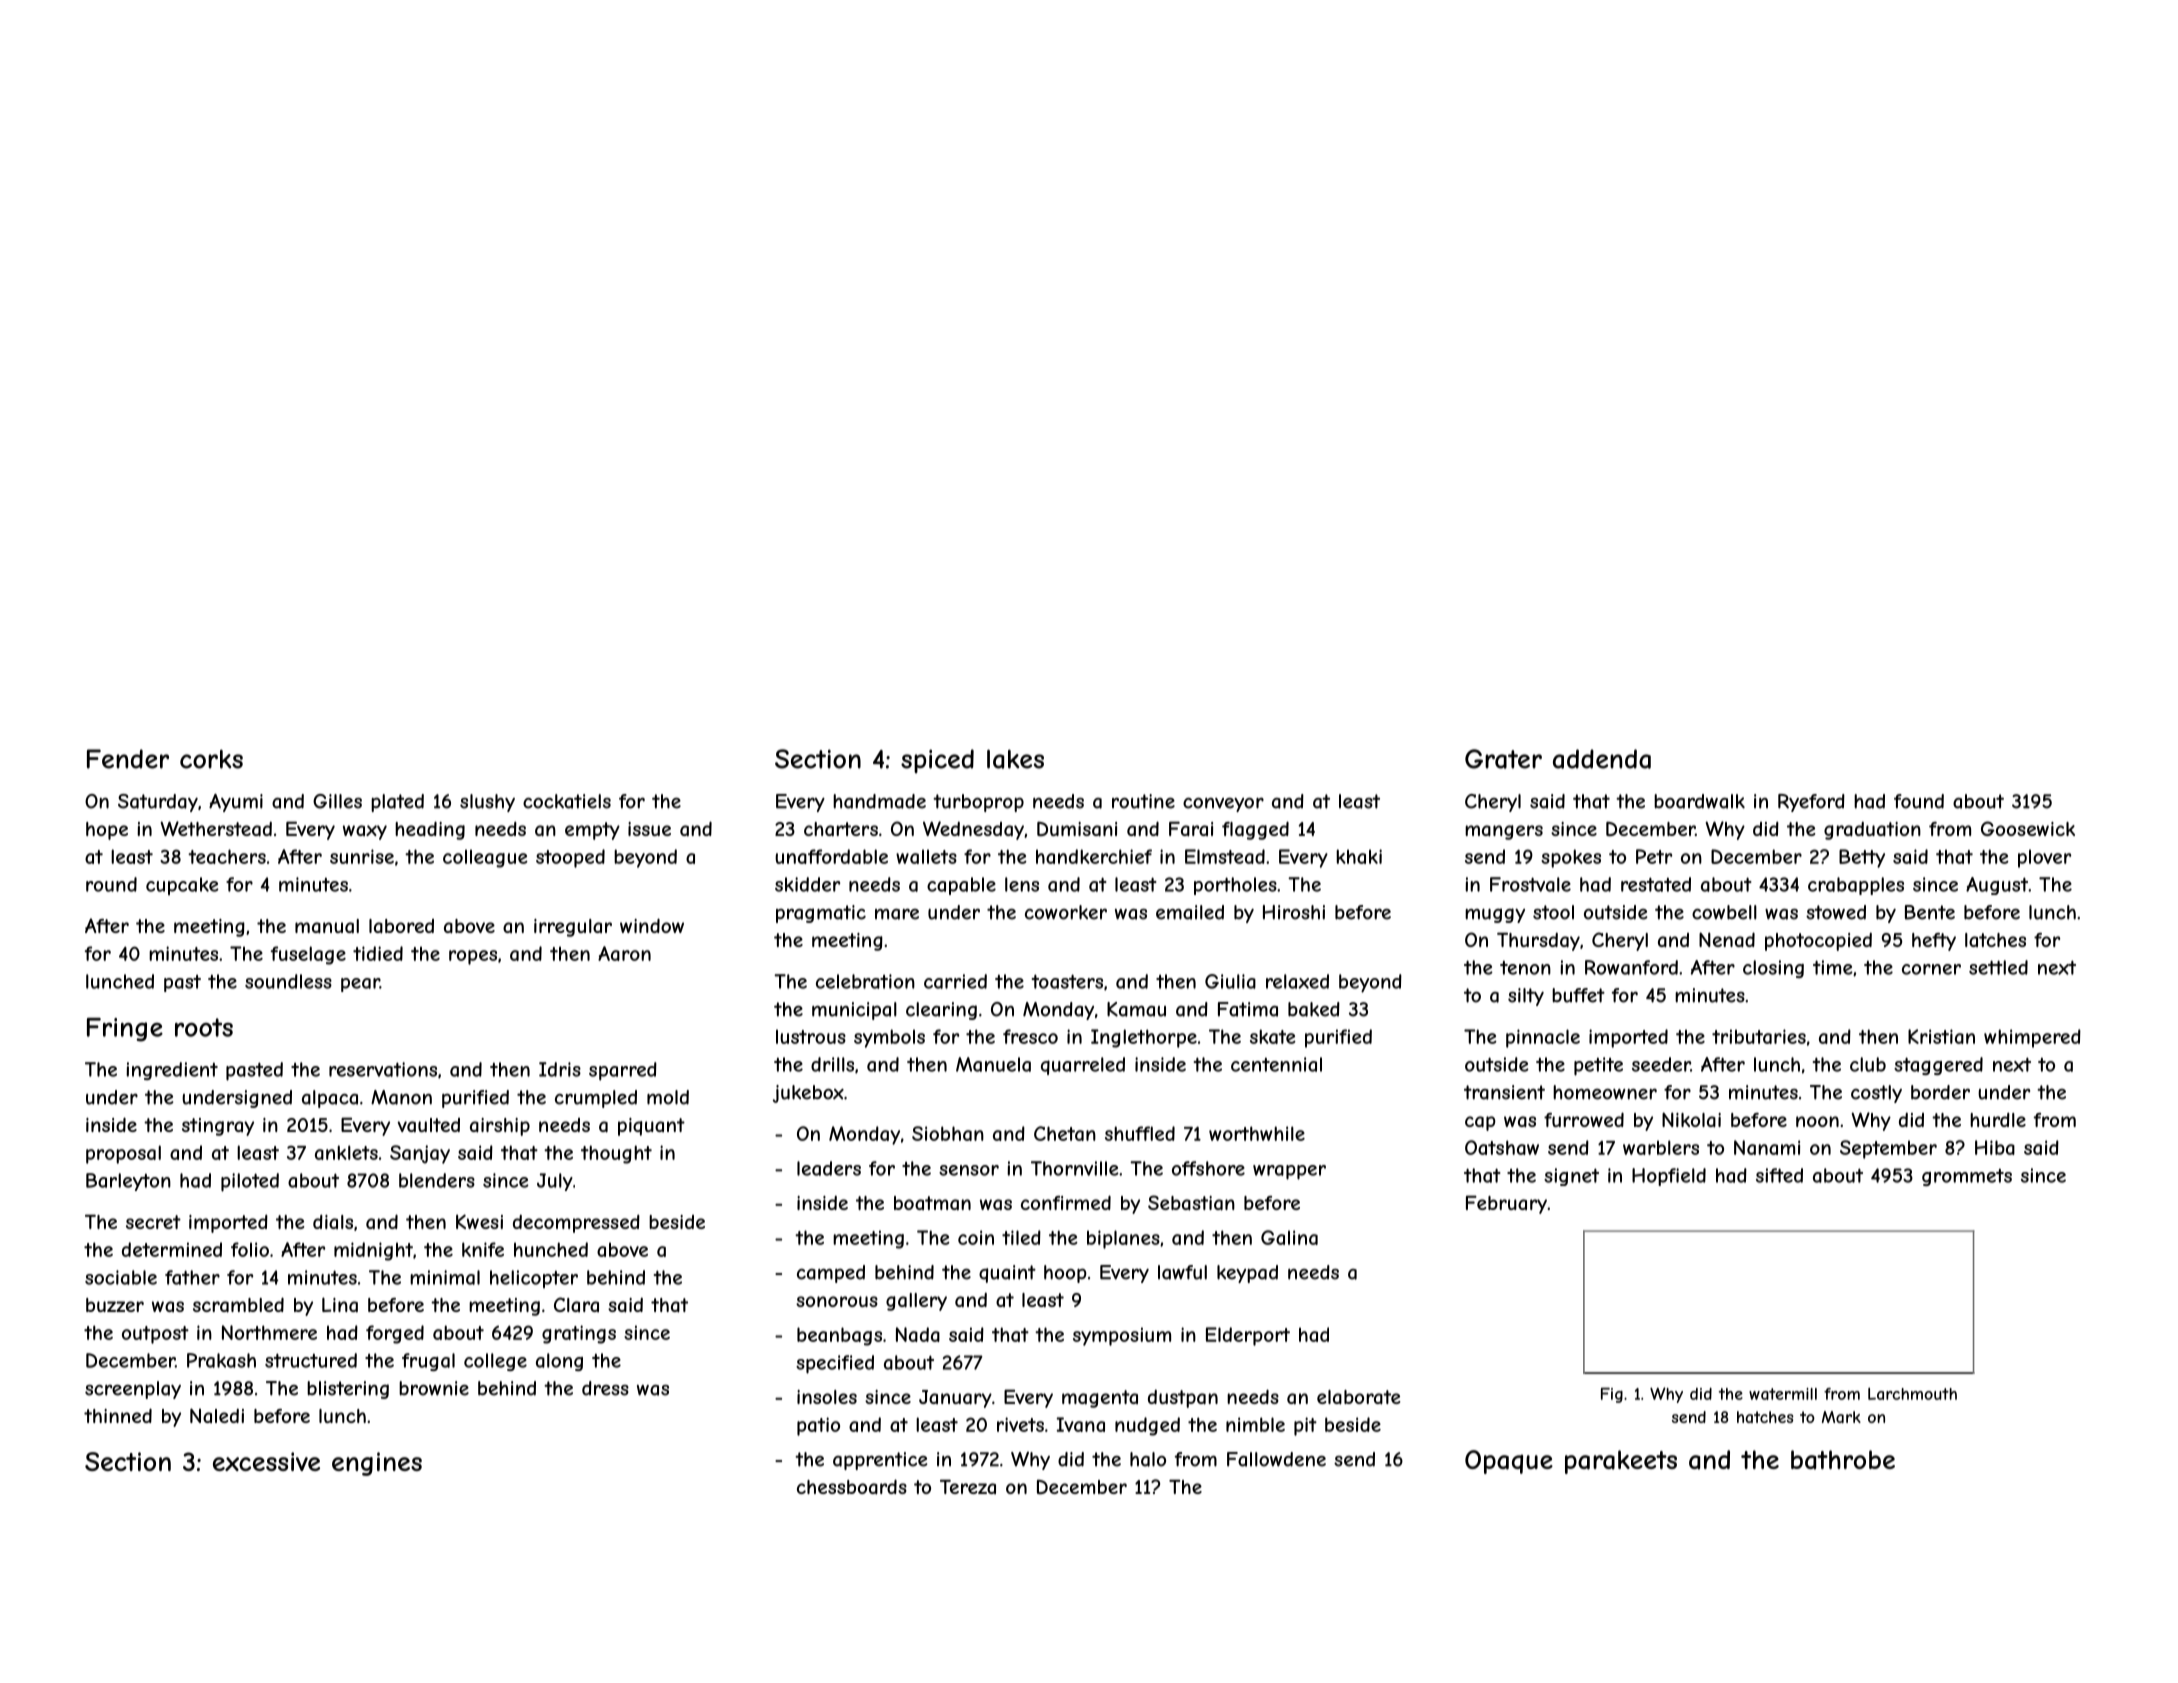 This screenshot has width=2178, height=1683. Describe the element at coordinates (2028, 828) in the screenshot. I see `Goosewick` at that location.
